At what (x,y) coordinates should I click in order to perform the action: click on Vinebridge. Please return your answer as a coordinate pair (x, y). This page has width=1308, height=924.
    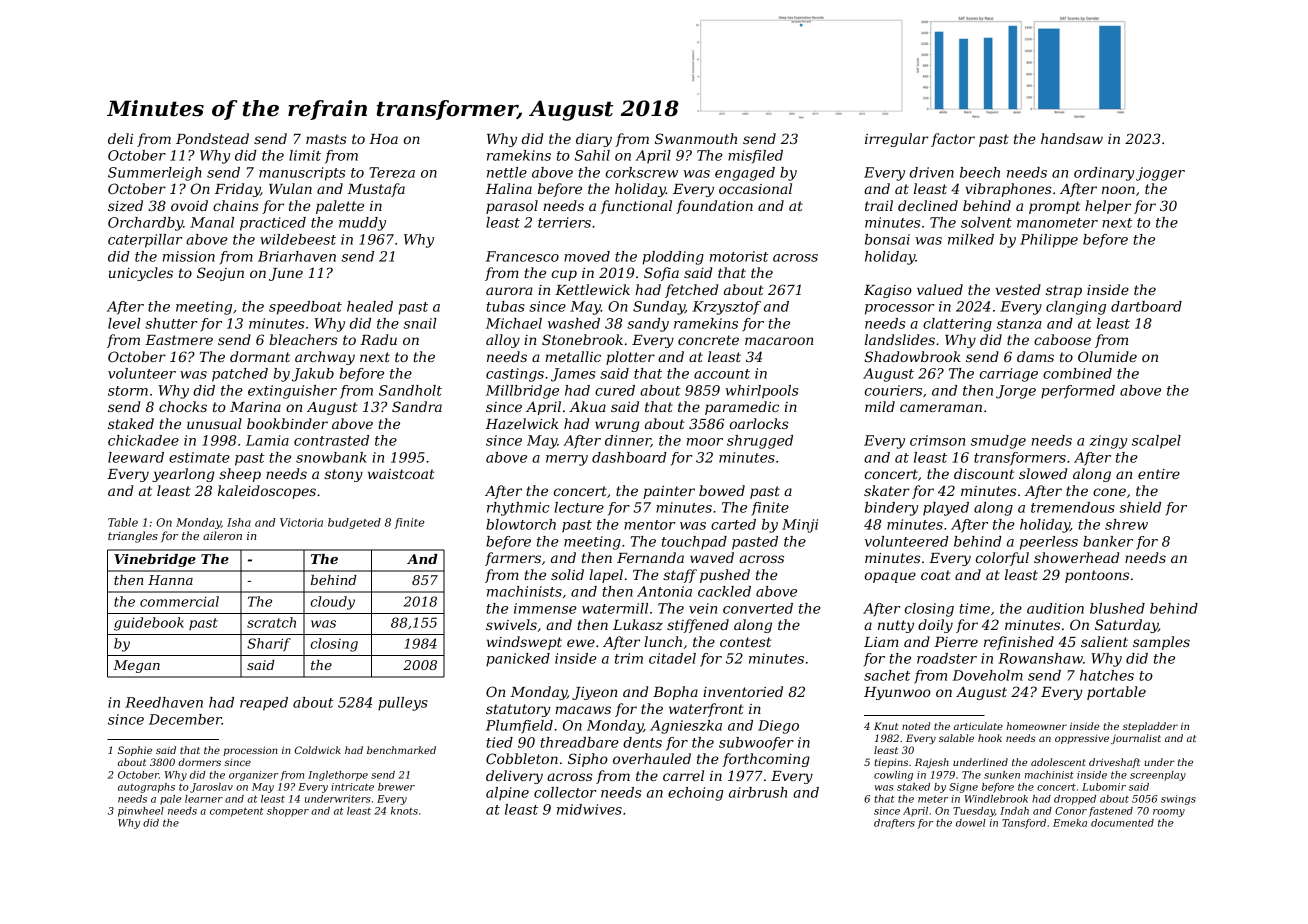
    Looking at the image, I should click on (155, 560).
